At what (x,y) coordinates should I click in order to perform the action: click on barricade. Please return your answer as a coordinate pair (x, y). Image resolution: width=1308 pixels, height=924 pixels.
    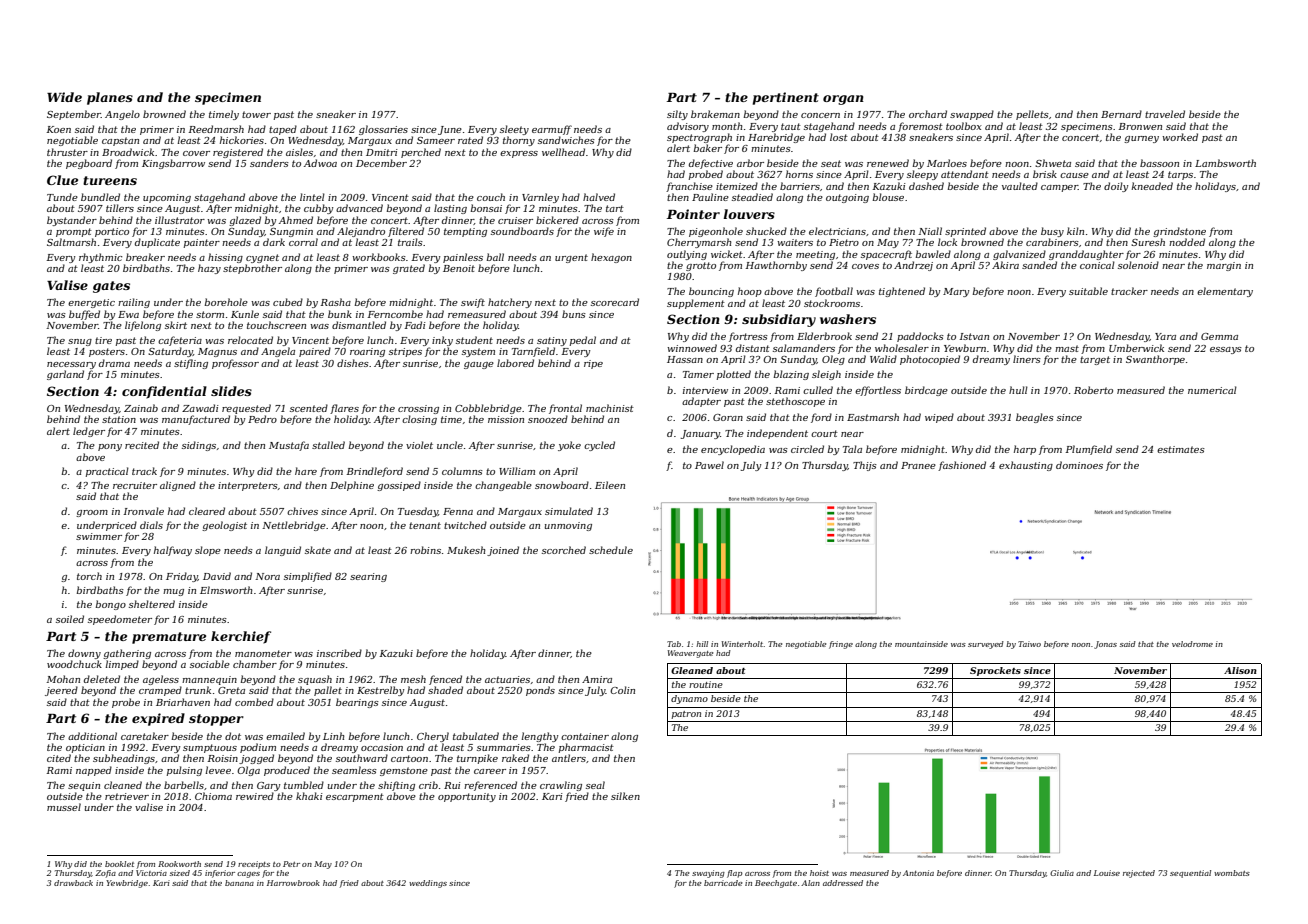
    Looking at the image, I should click on (723, 883).
